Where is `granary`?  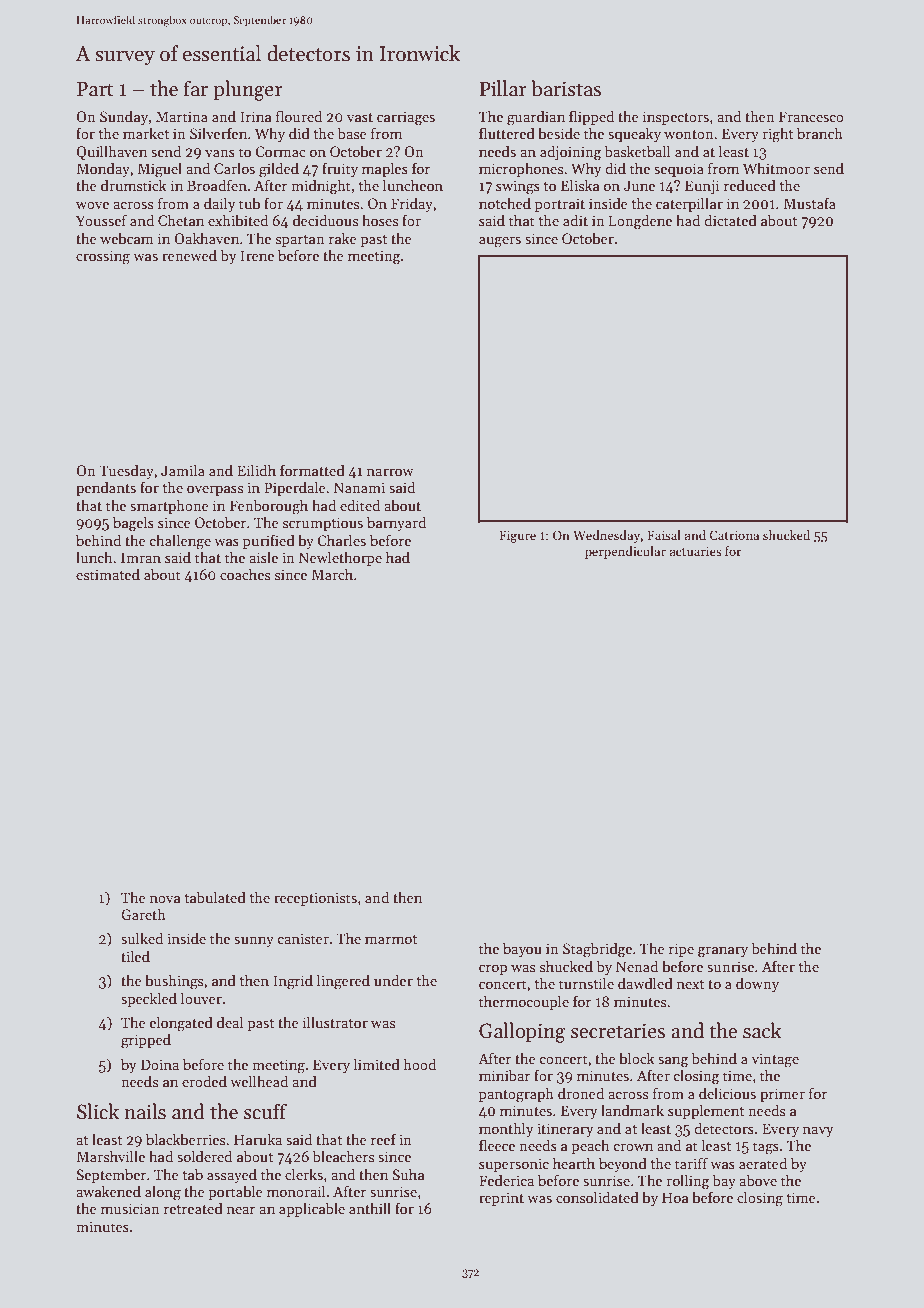
granary is located at coordinates (723, 952).
